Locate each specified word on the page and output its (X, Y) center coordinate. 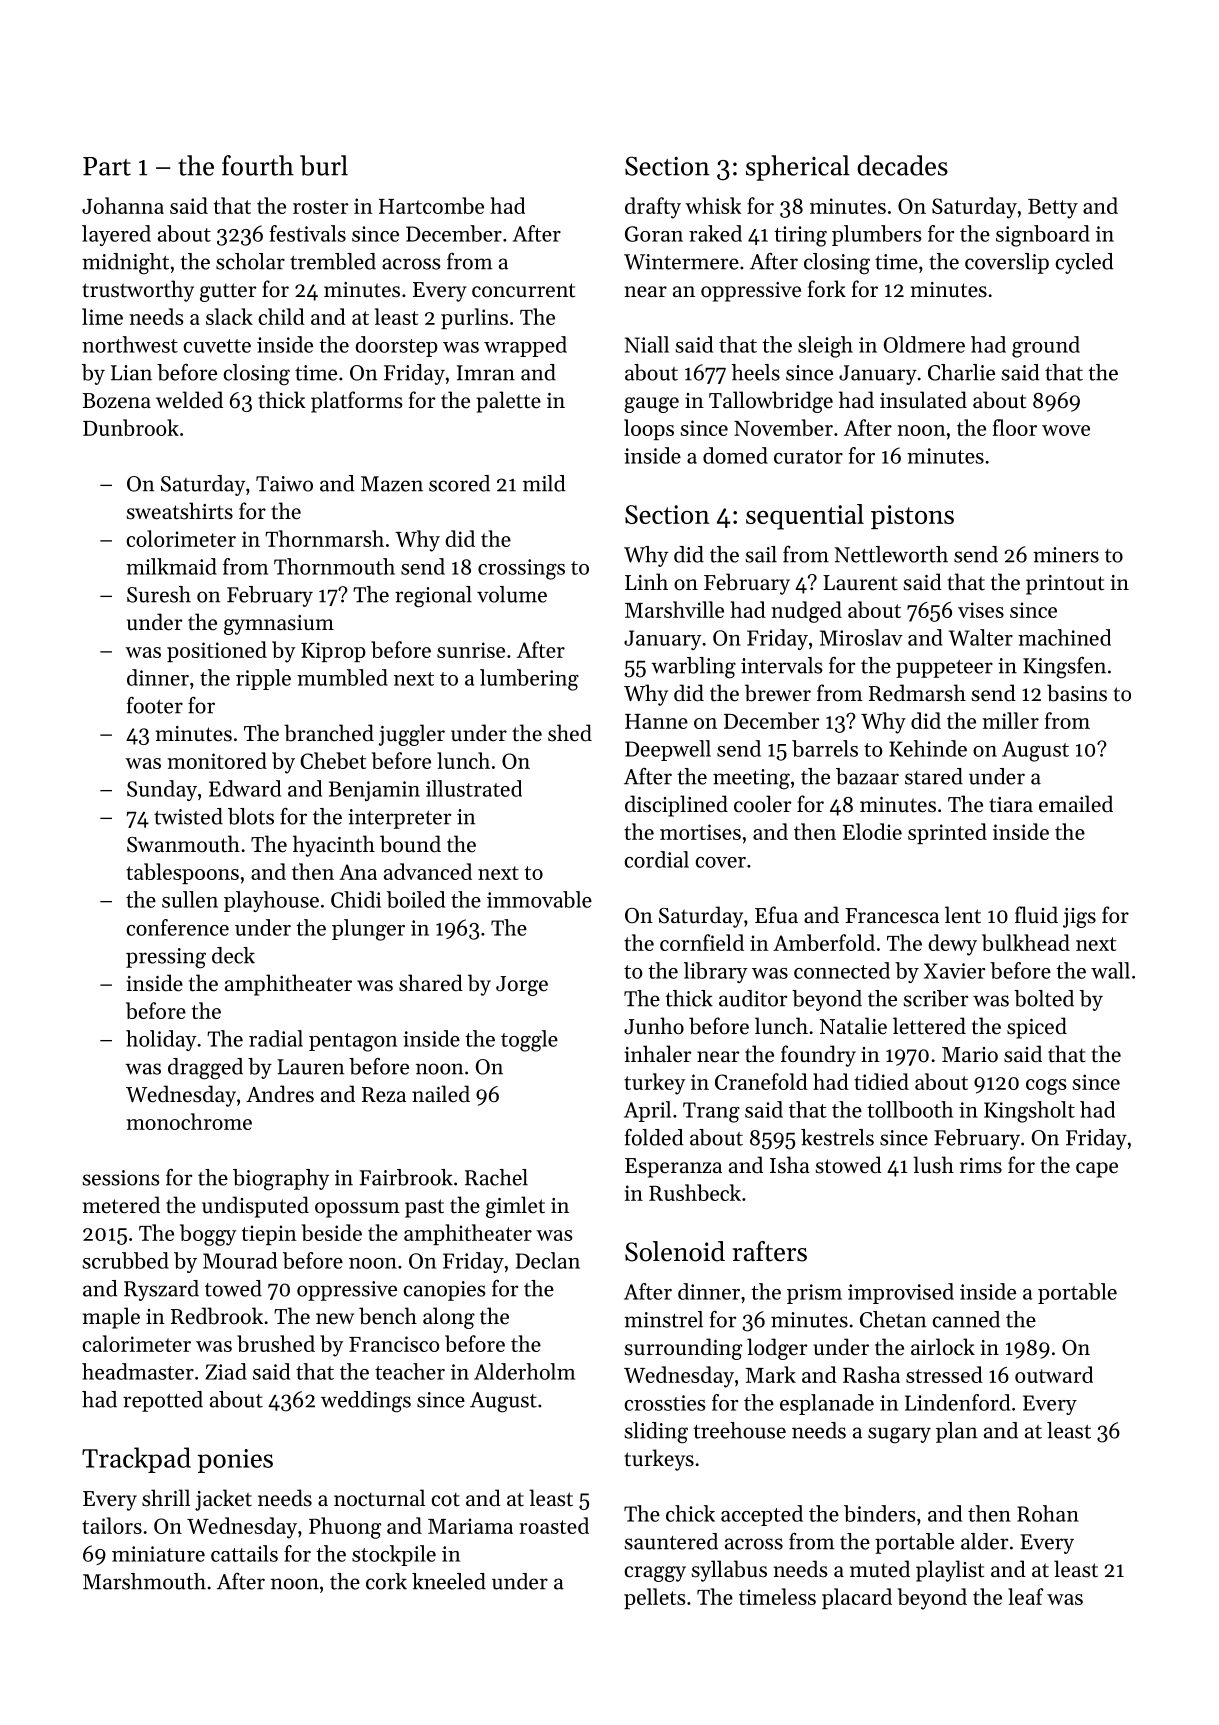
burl (324, 165)
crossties (665, 1403)
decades (902, 165)
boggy (208, 1235)
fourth (258, 165)
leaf (1026, 1596)
